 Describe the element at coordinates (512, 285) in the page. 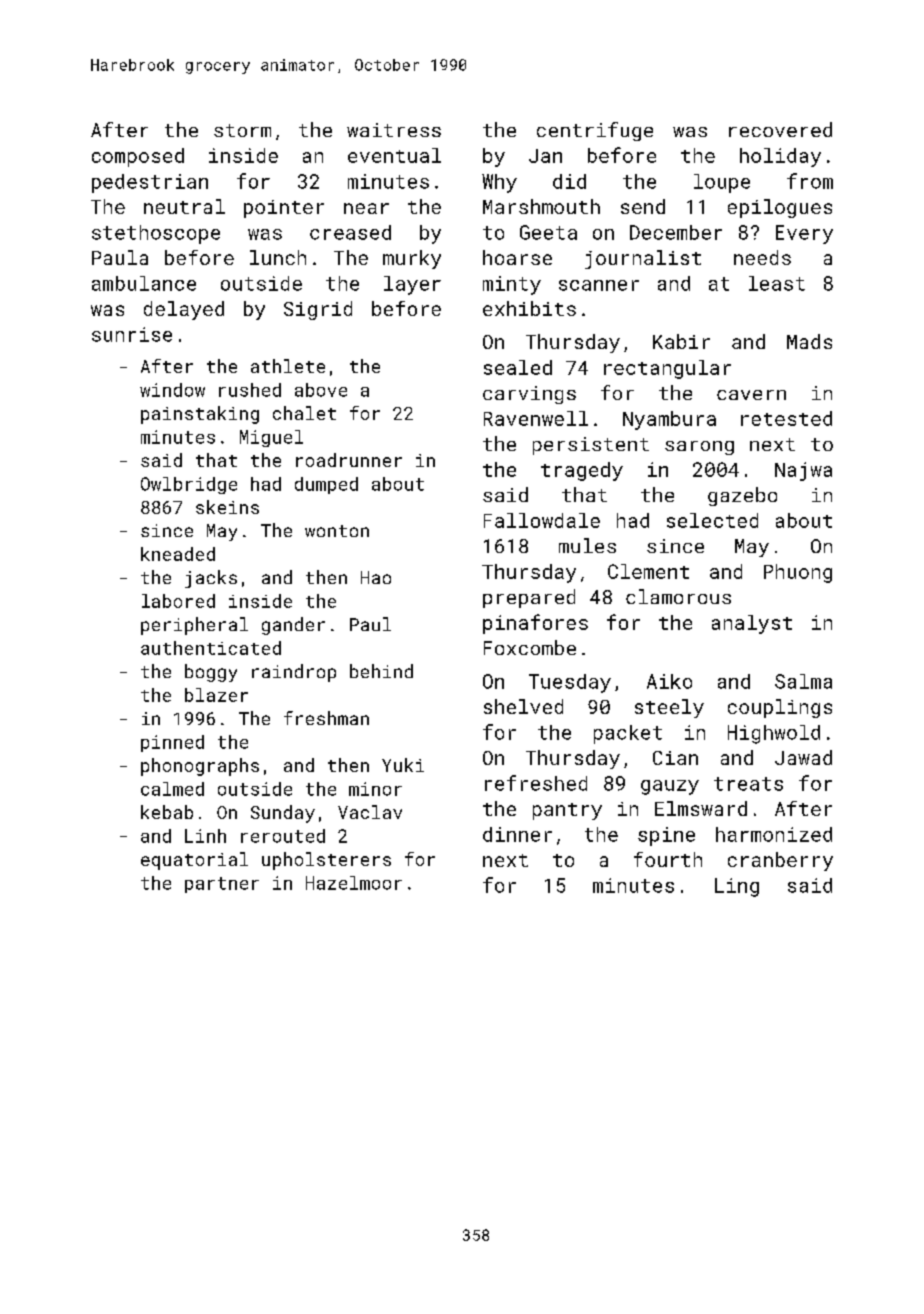

I see `minty` at that location.
